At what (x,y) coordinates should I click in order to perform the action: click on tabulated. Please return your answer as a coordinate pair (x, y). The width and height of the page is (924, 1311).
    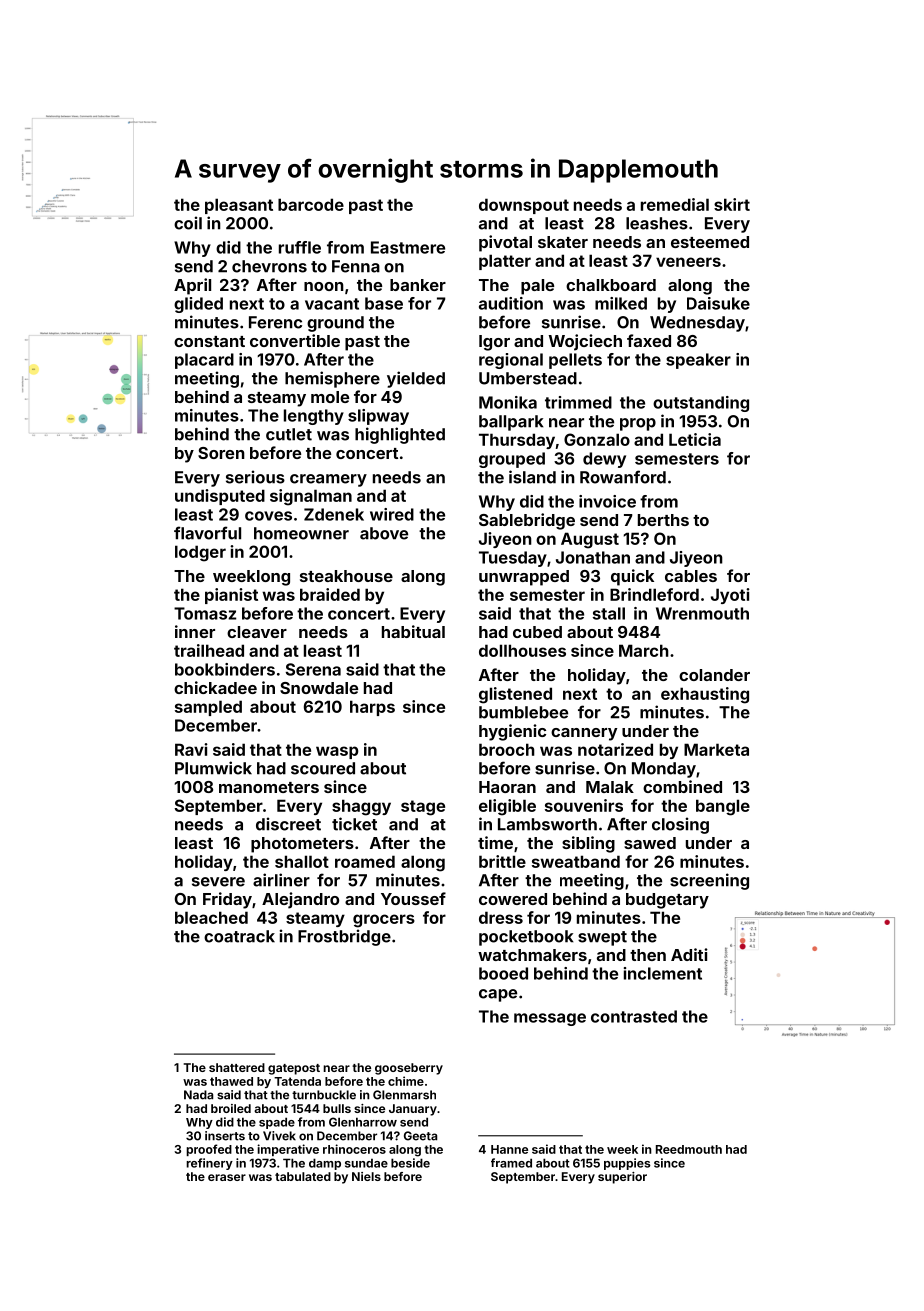
    Looking at the image, I should click on (303, 1176).
